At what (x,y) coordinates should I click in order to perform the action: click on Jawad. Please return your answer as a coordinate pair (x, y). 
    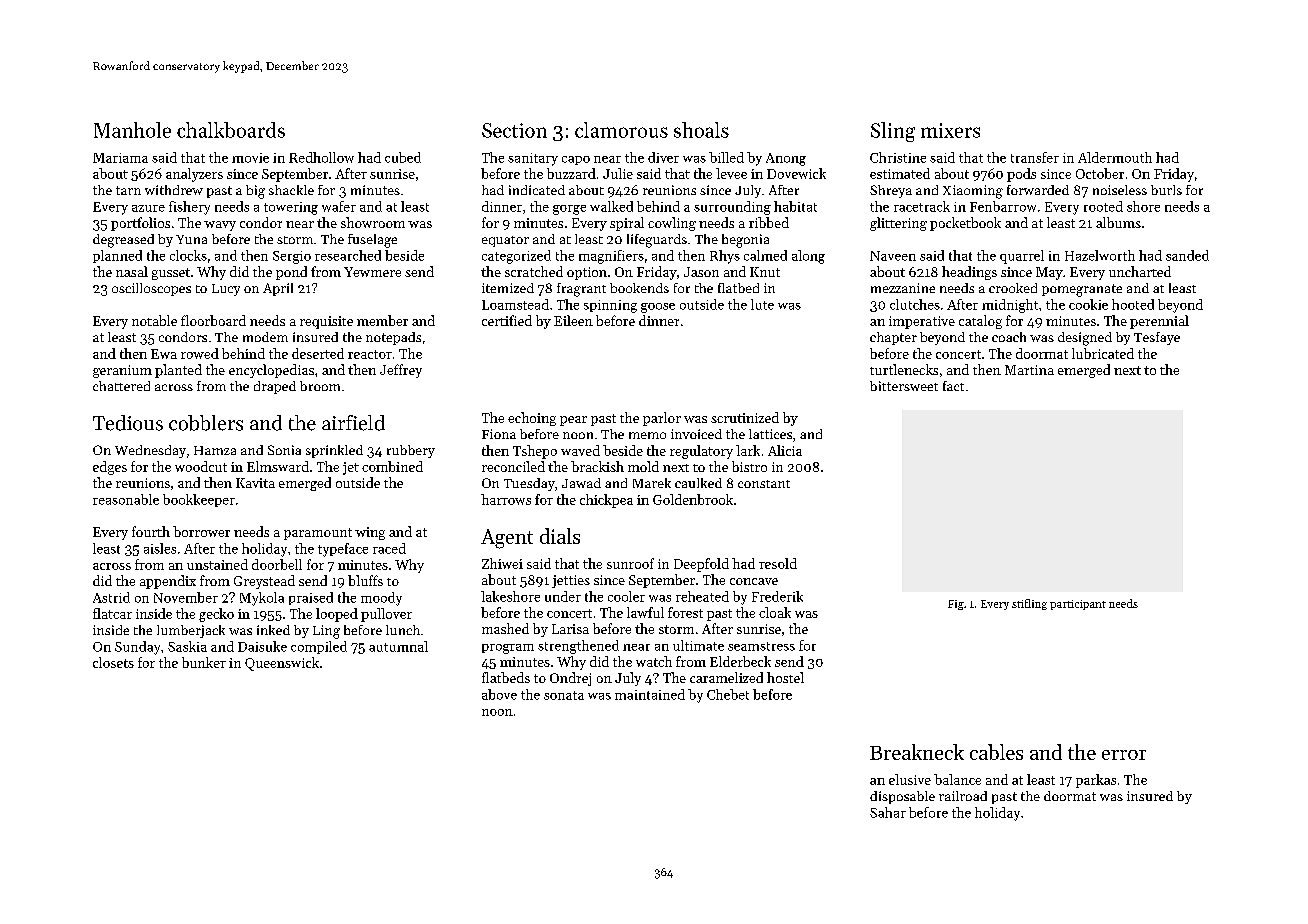
    Looking at the image, I should click on (581, 483).
